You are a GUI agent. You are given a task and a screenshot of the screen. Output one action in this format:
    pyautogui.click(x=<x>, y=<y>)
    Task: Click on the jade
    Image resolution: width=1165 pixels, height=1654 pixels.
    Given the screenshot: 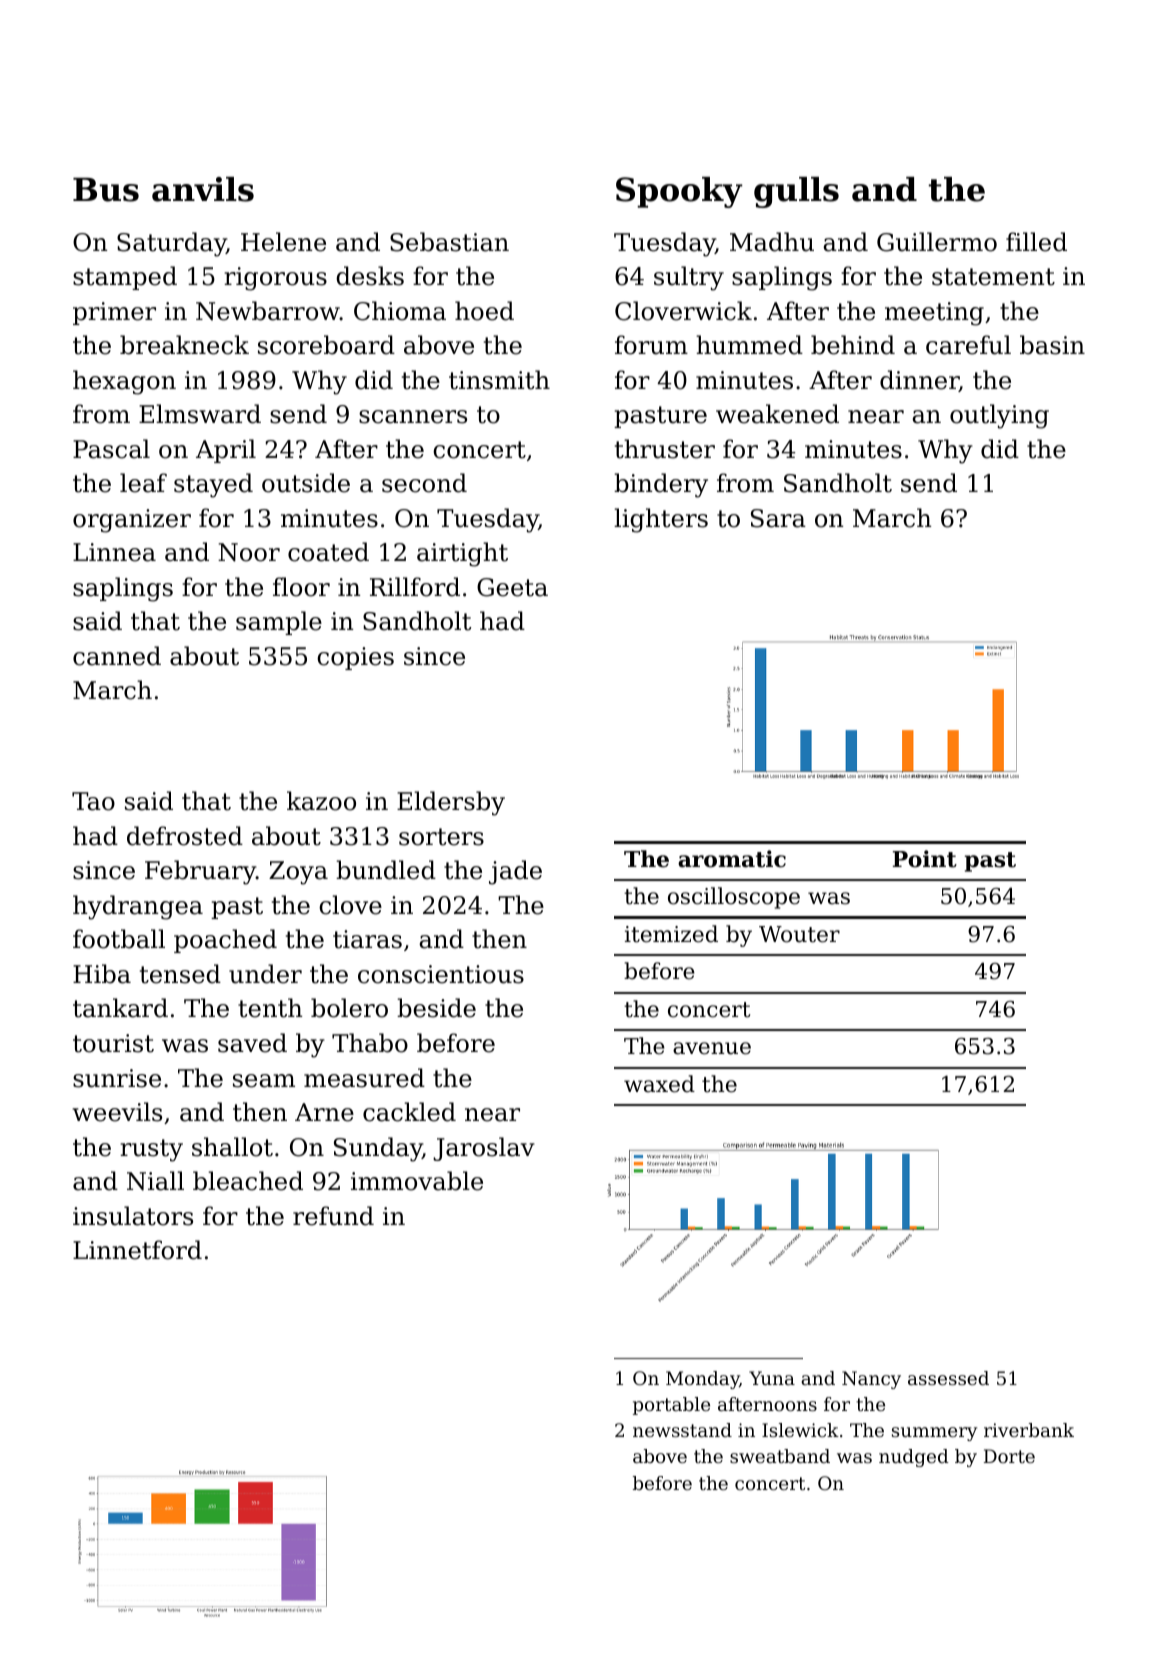 What is the action you would take?
    pyautogui.click(x=515, y=872)
